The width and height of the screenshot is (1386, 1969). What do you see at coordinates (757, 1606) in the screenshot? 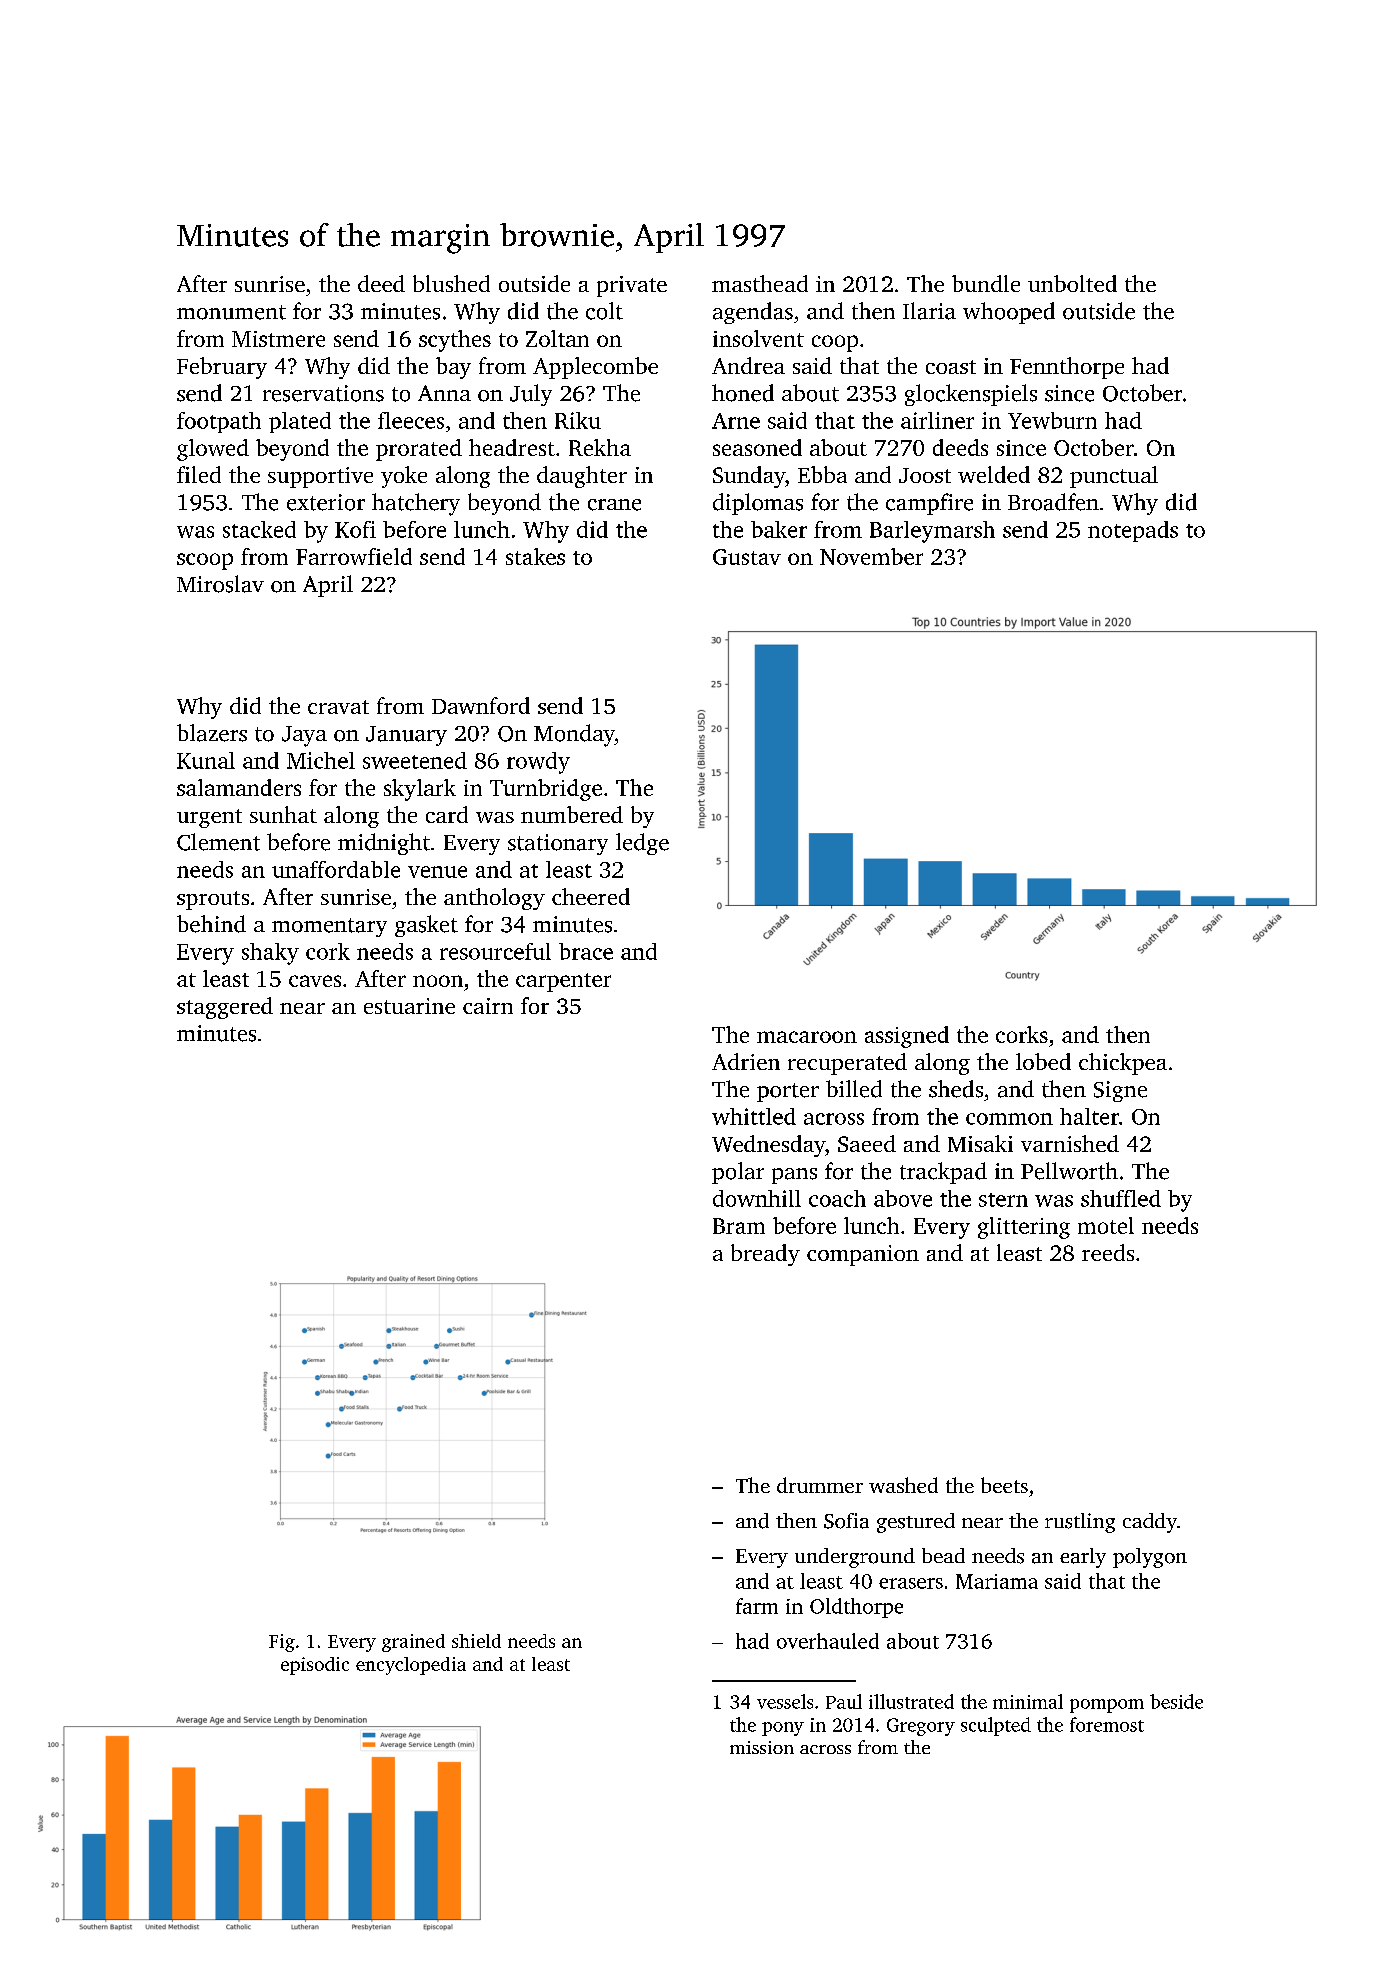
I see `farm` at bounding box center [757, 1606].
